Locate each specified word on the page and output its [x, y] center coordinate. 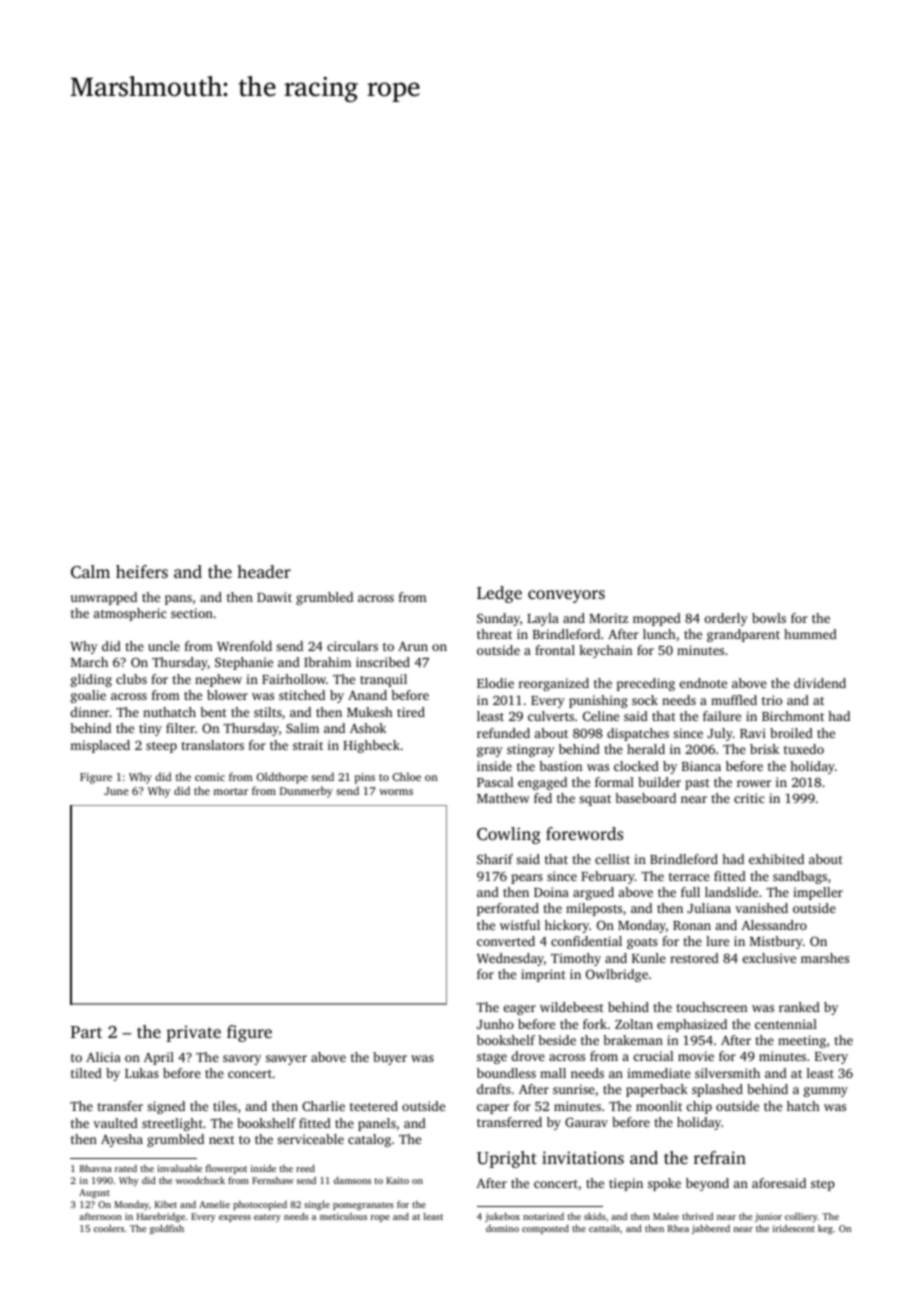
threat [494, 634]
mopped [657, 619]
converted [506, 941]
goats [642, 943]
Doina [551, 892]
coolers [109, 1228]
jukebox [502, 1217]
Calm [90, 572]
